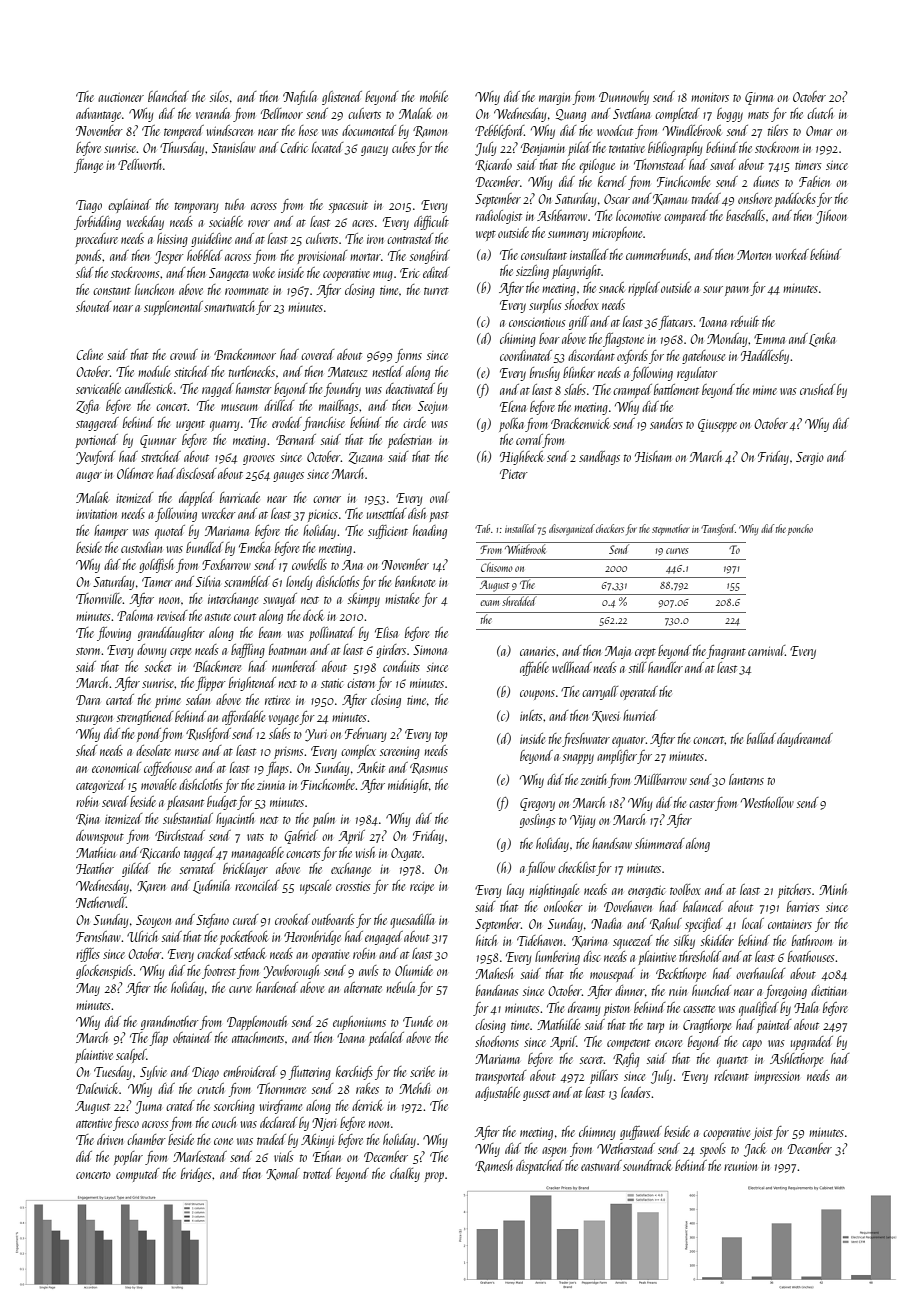 Image resolution: width=924 pixels, height=1308 pixels. Describe the element at coordinates (219, 96) in the screenshot. I see `silos` at that location.
